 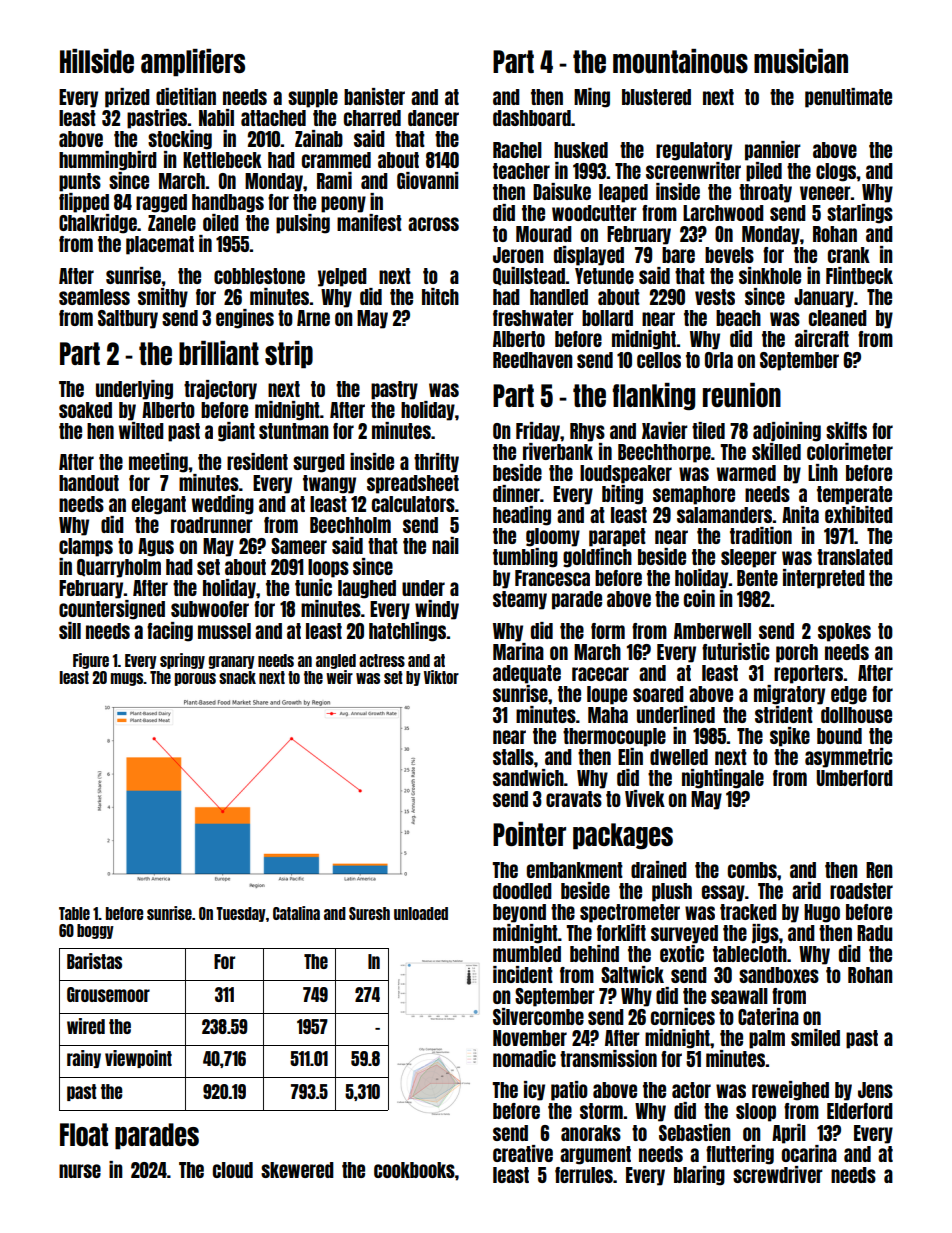 I want to click on roadster, so click(x=861, y=891).
